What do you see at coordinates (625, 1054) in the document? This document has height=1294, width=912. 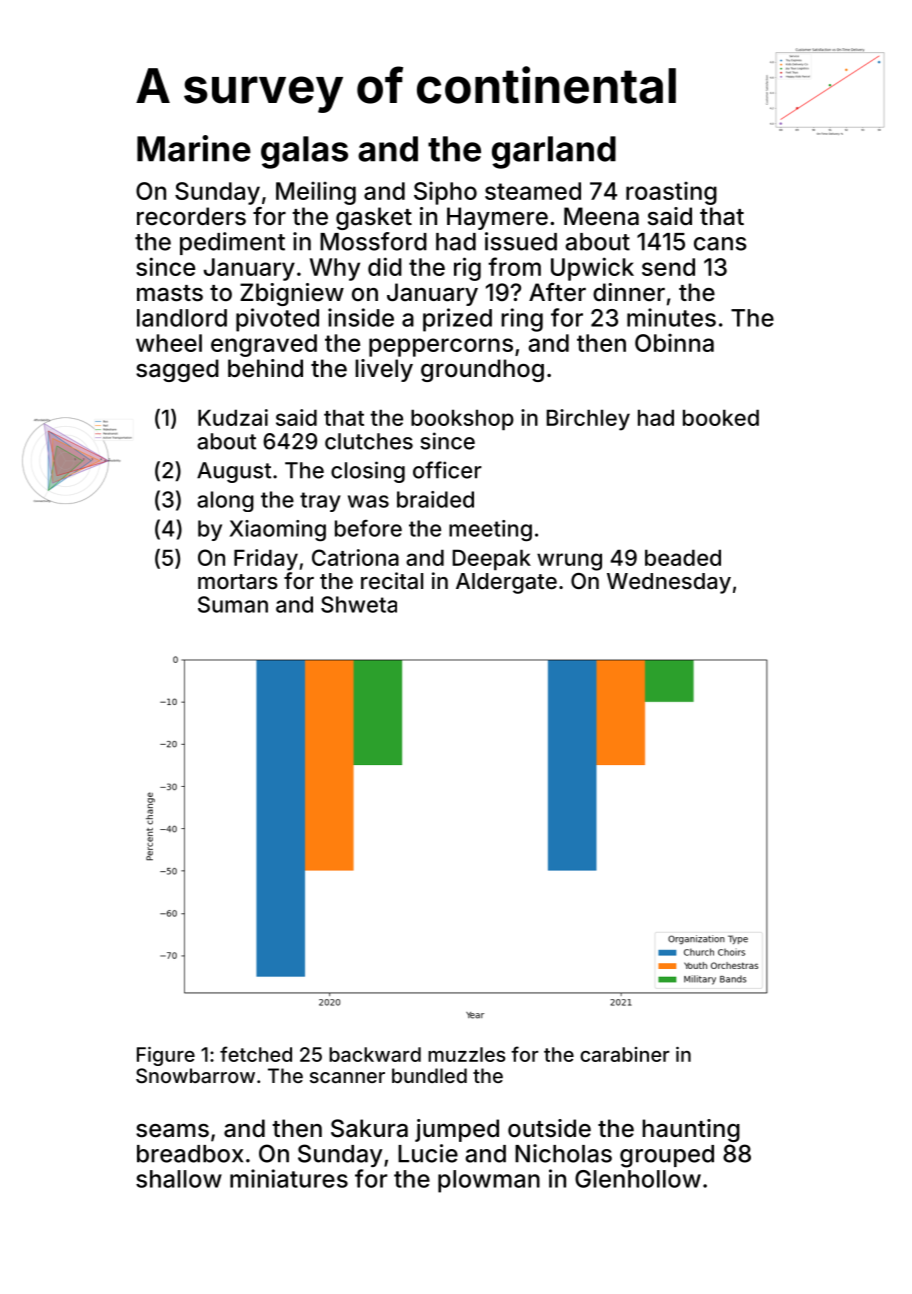 I see `carabiner` at bounding box center [625, 1054].
